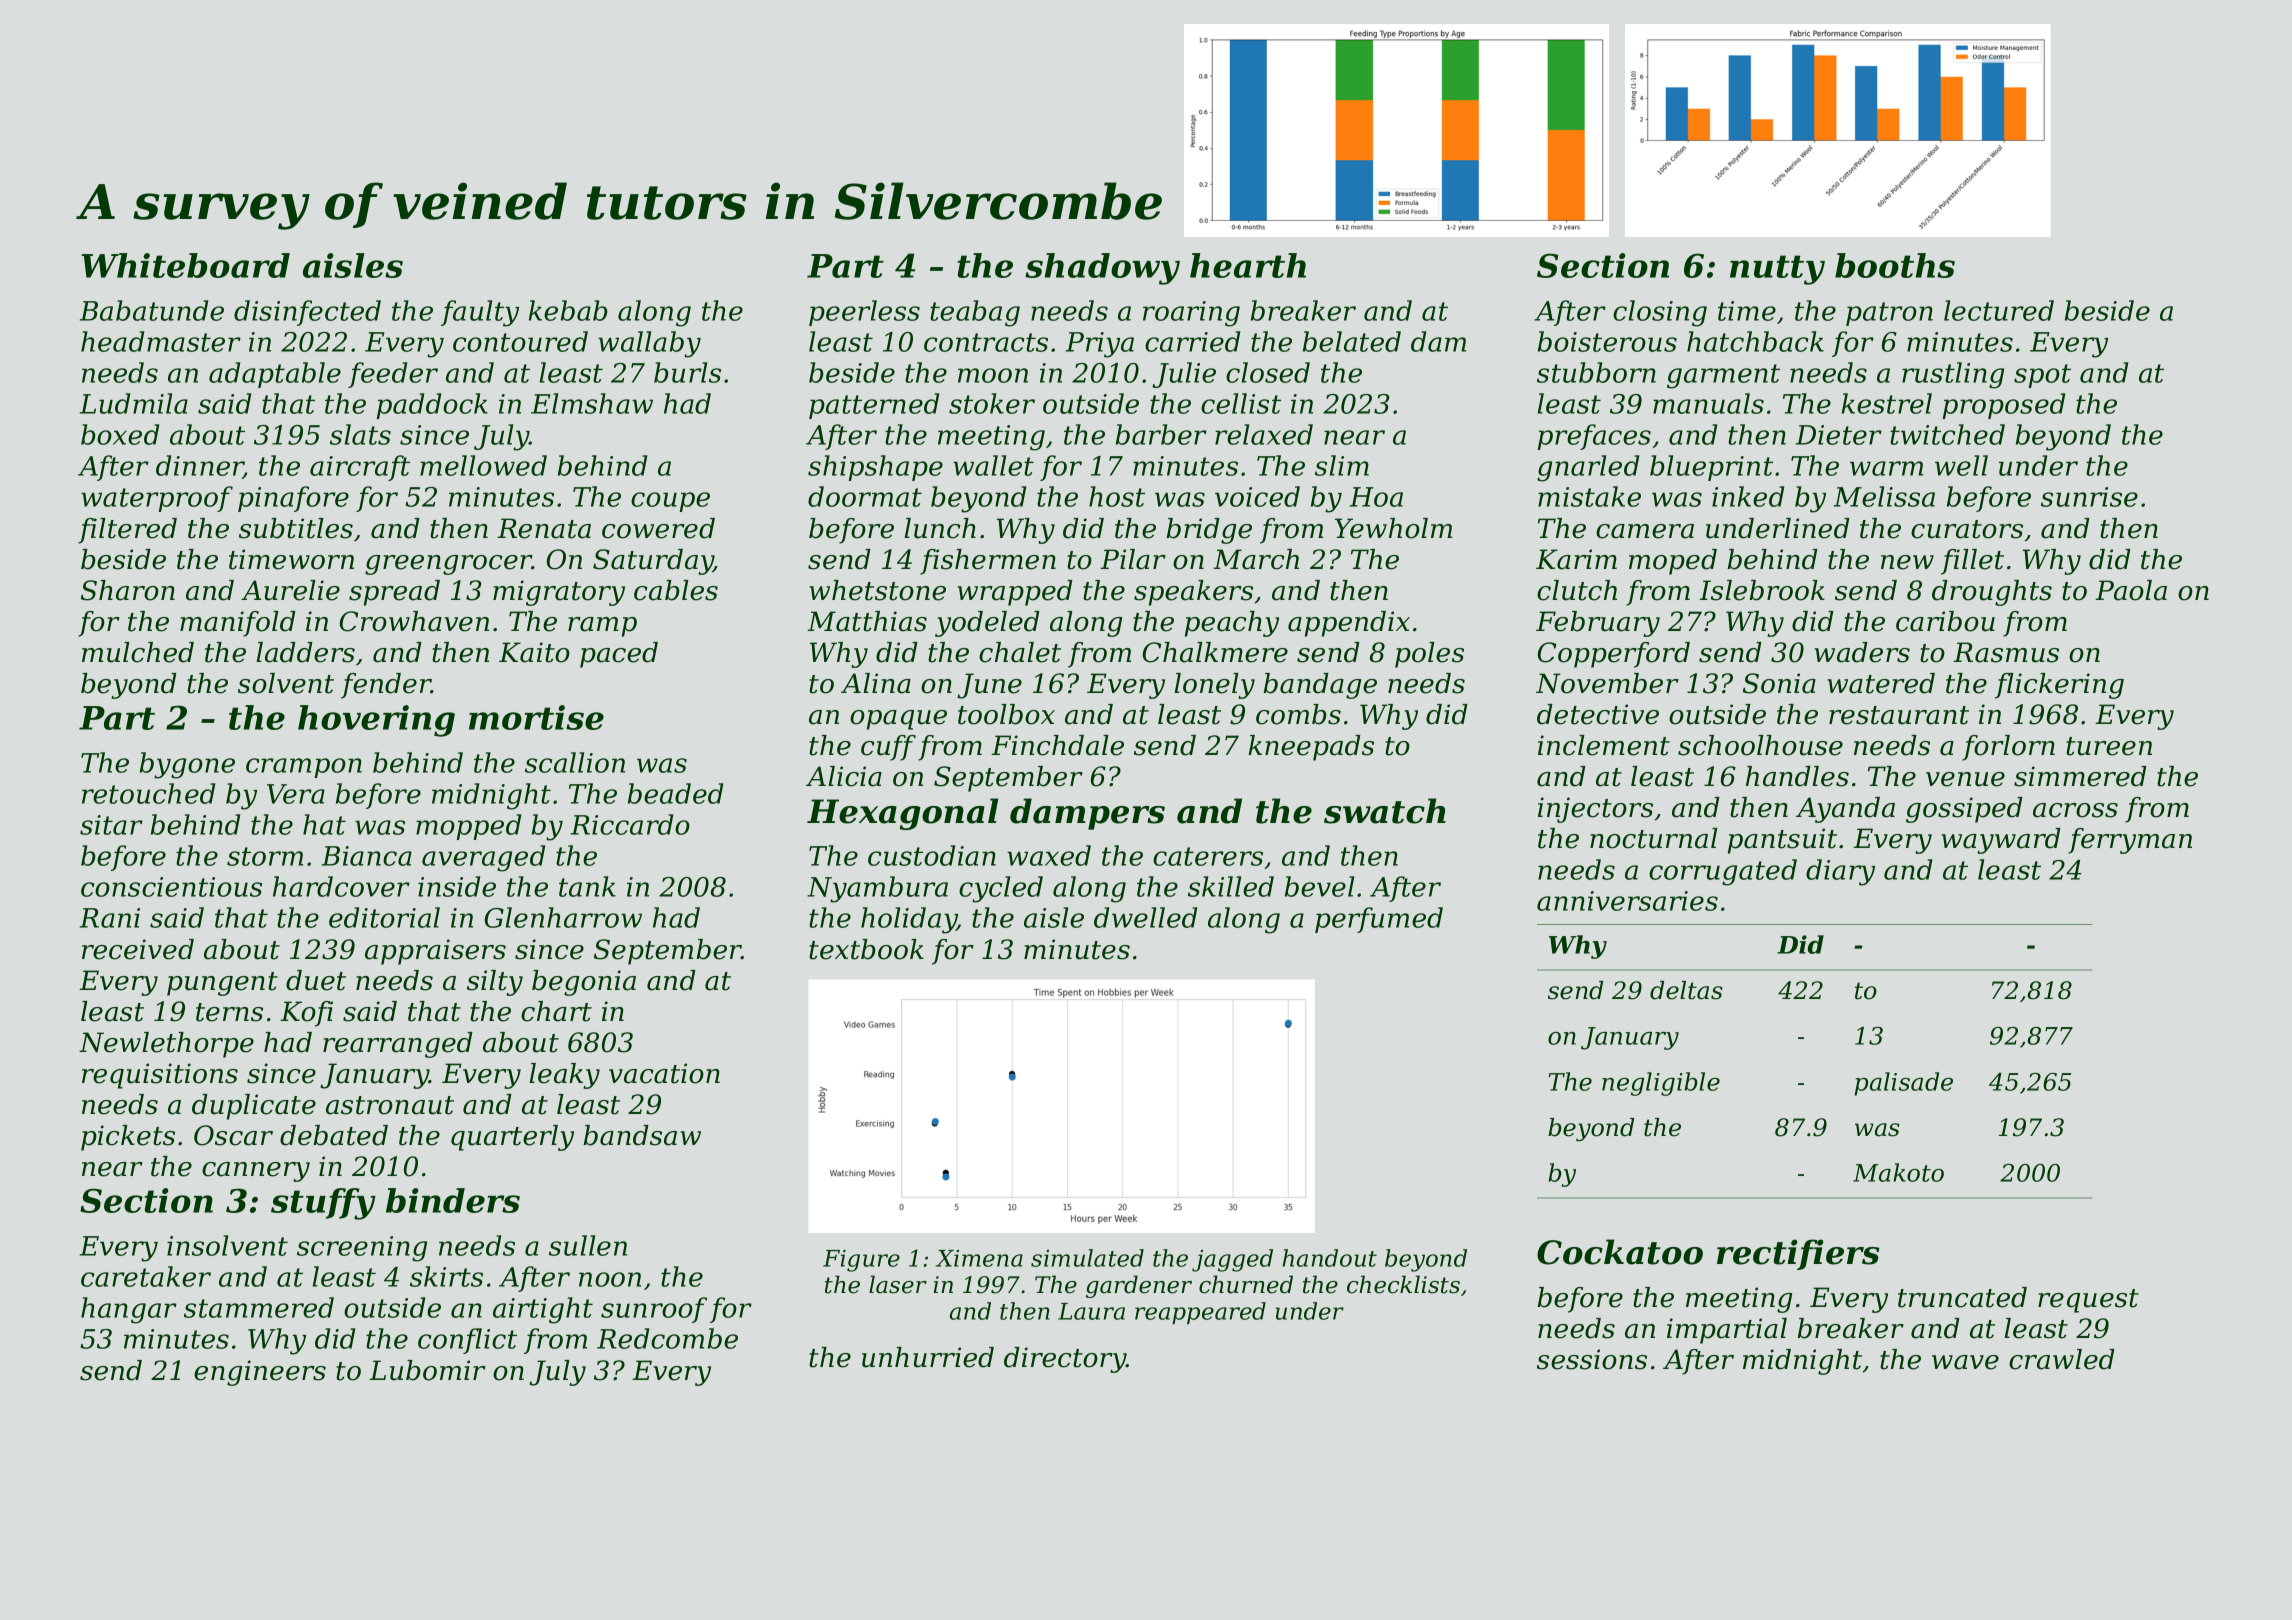 The image size is (2292, 1620). I want to click on hearth, so click(1248, 265).
